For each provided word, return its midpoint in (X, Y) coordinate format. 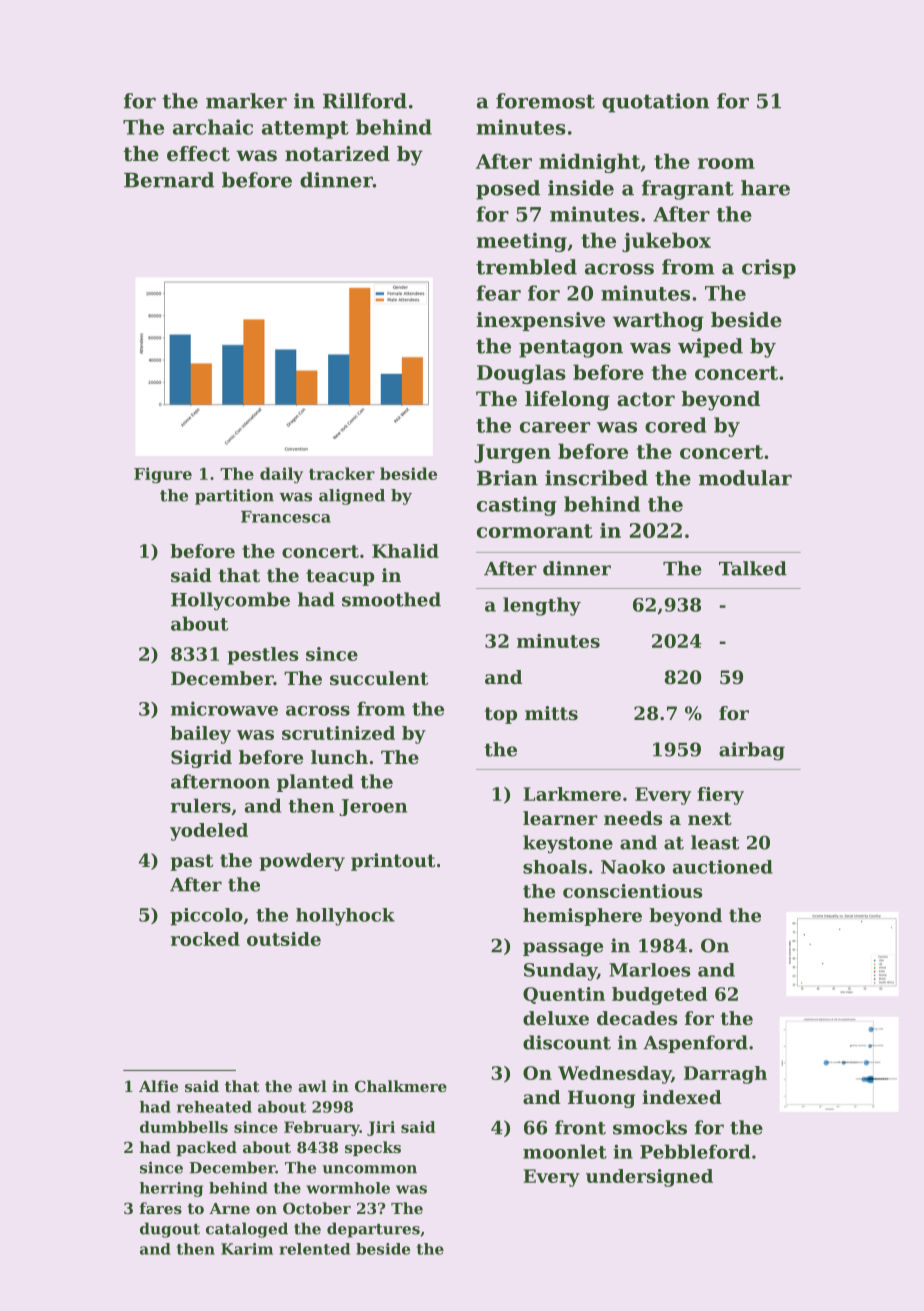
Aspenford (695, 1044)
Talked (753, 568)
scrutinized (338, 733)
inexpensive (540, 321)
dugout (170, 1230)
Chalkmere (401, 1086)
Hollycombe (230, 601)
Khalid (405, 551)
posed (508, 190)
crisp (769, 269)
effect (198, 154)
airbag (752, 751)
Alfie (158, 1086)
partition (234, 497)
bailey (200, 735)
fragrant (688, 190)
